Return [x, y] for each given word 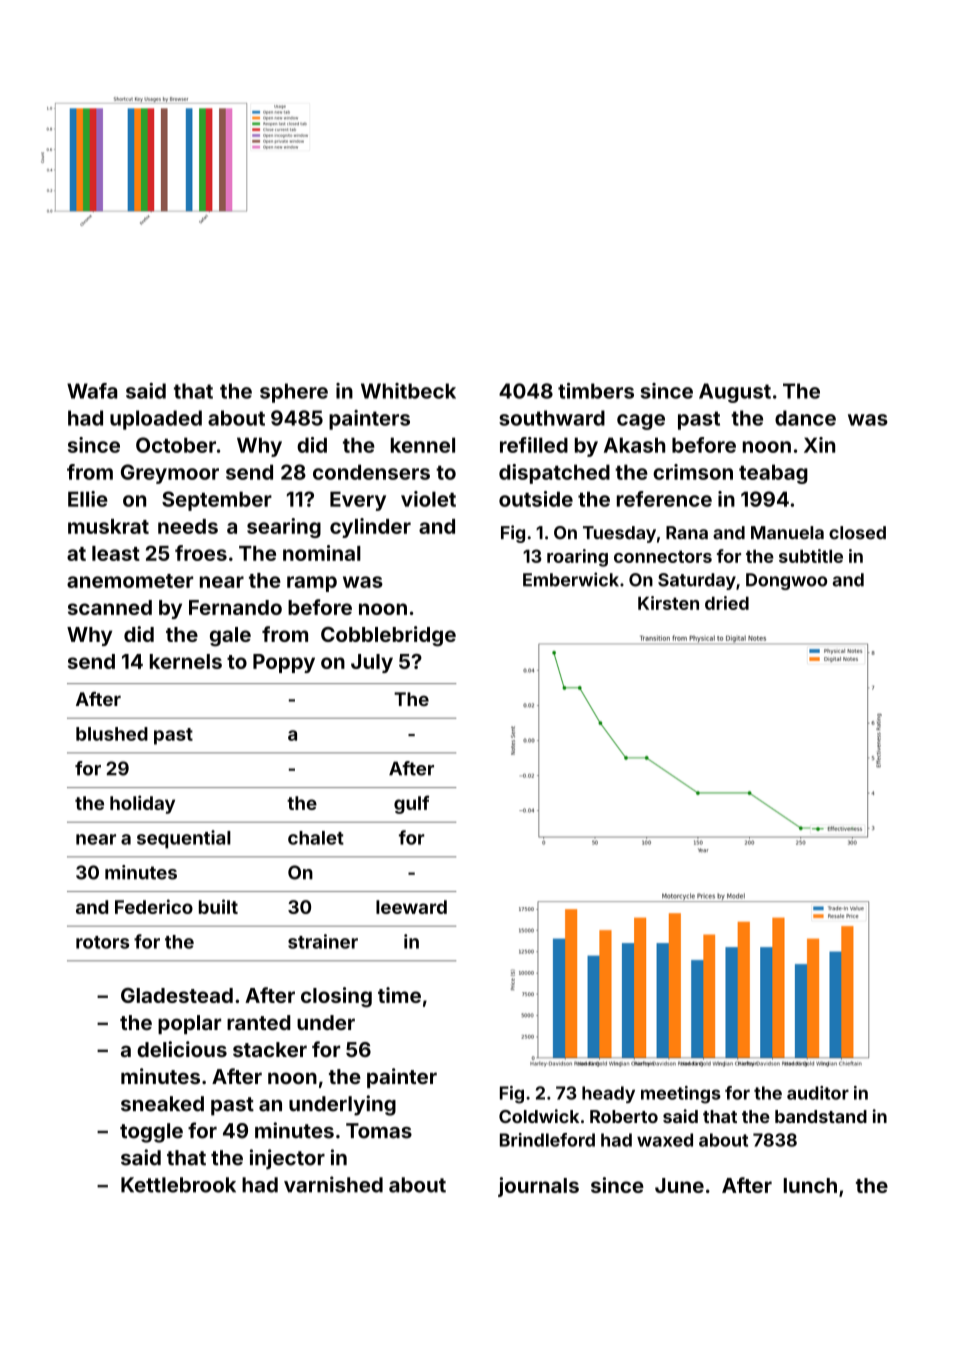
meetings [681, 1095]
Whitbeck [408, 391]
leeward [411, 907]
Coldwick [539, 1116]
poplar [189, 1024]
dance [805, 418]
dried [727, 603]
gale [230, 637]
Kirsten [668, 603]
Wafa [92, 391]
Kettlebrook [178, 1185]
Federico [154, 906]
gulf [411, 804]
